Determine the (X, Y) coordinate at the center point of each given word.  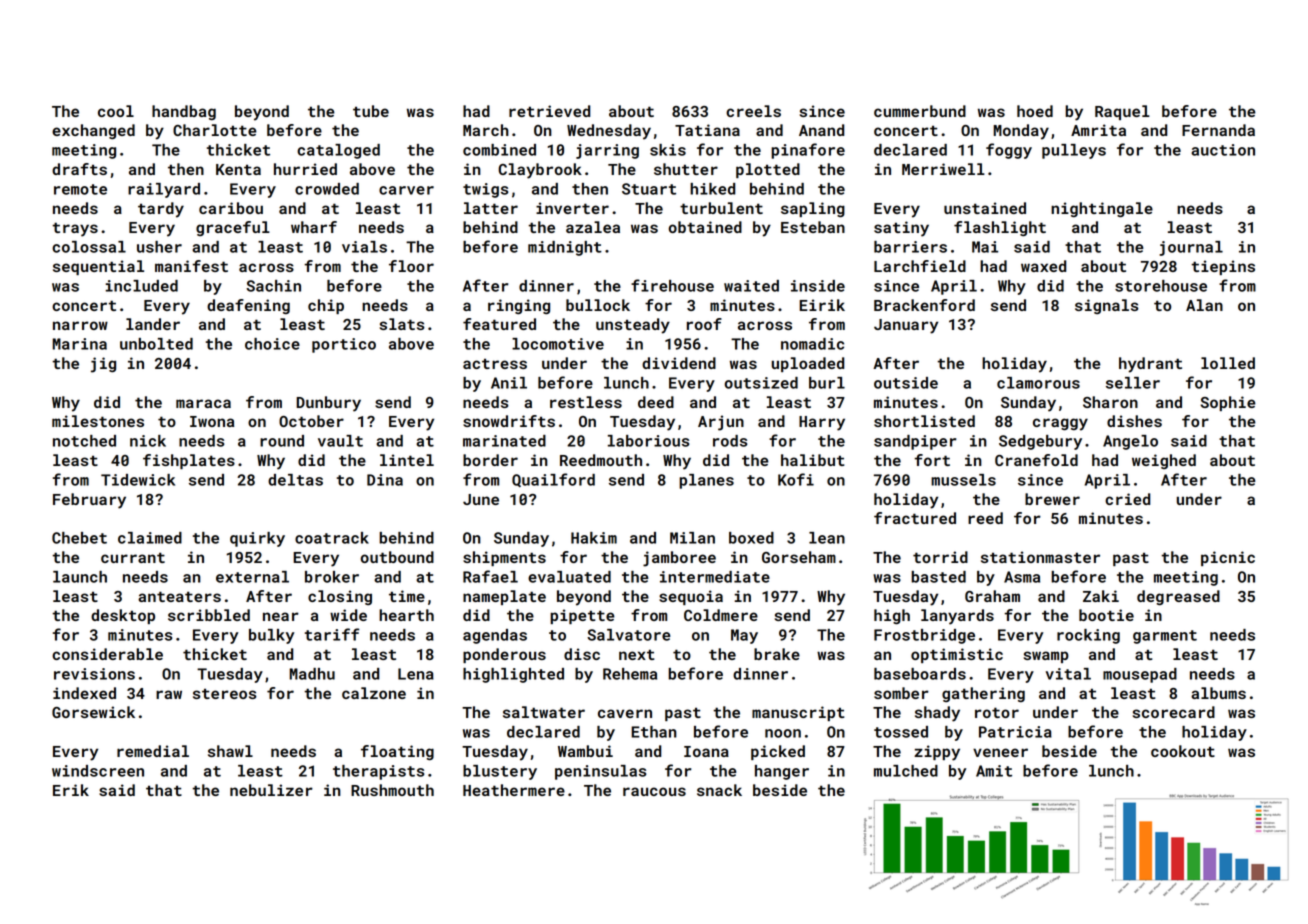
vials (364, 247)
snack (719, 790)
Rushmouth (392, 790)
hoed (1035, 111)
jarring (607, 151)
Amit (994, 771)
